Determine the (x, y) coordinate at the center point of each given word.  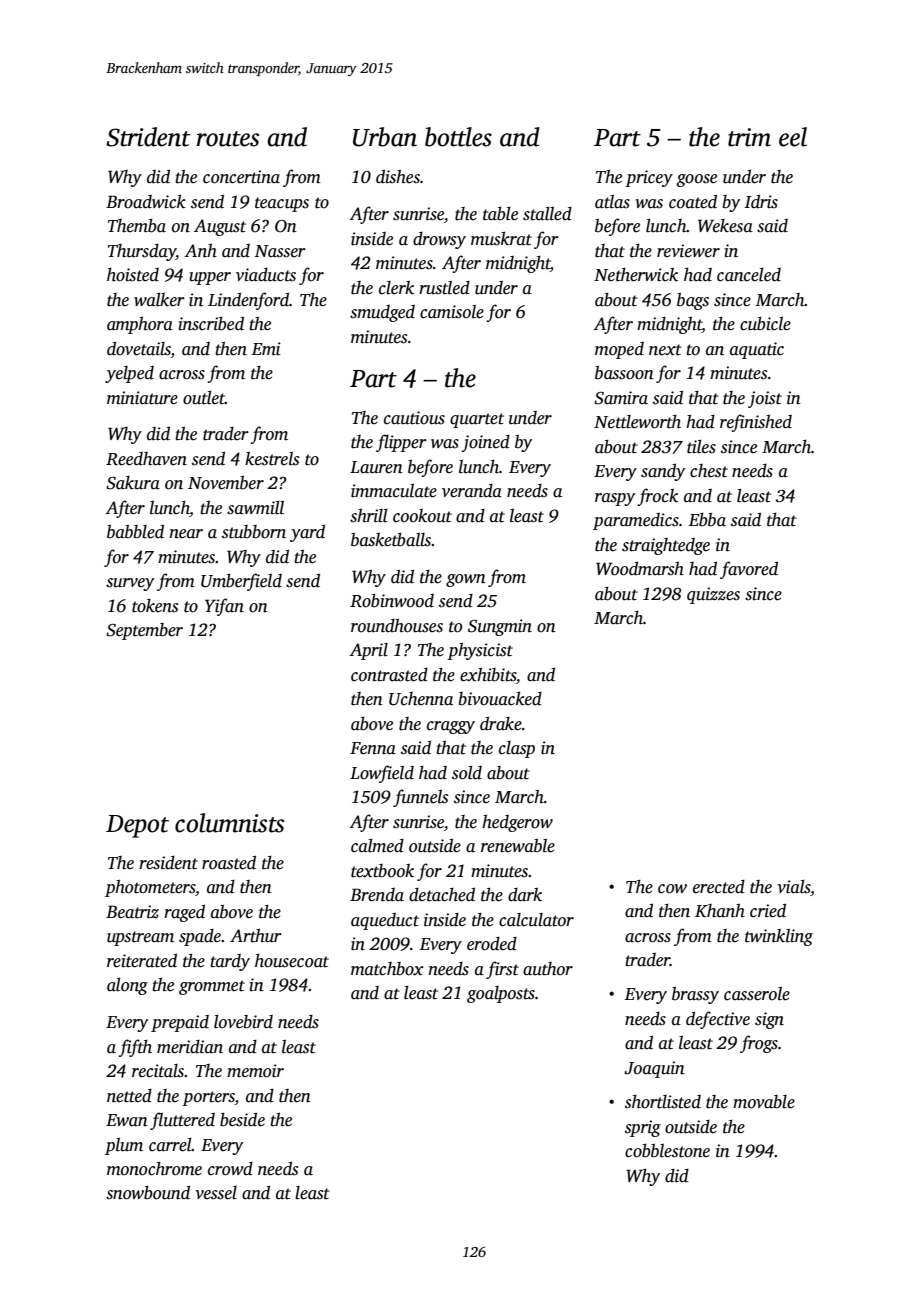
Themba (137, 226)
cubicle (765, 324)
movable (764, 1102)
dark (525, 895)
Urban (385, 137)
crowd (230, 1169)
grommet (212, 987)
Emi (266, 349)
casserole (757, 994)
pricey (649, 178)
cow (672, 889)
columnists (229, 823)
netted (129, 1096)
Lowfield (382, 774)
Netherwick (636, 275)
